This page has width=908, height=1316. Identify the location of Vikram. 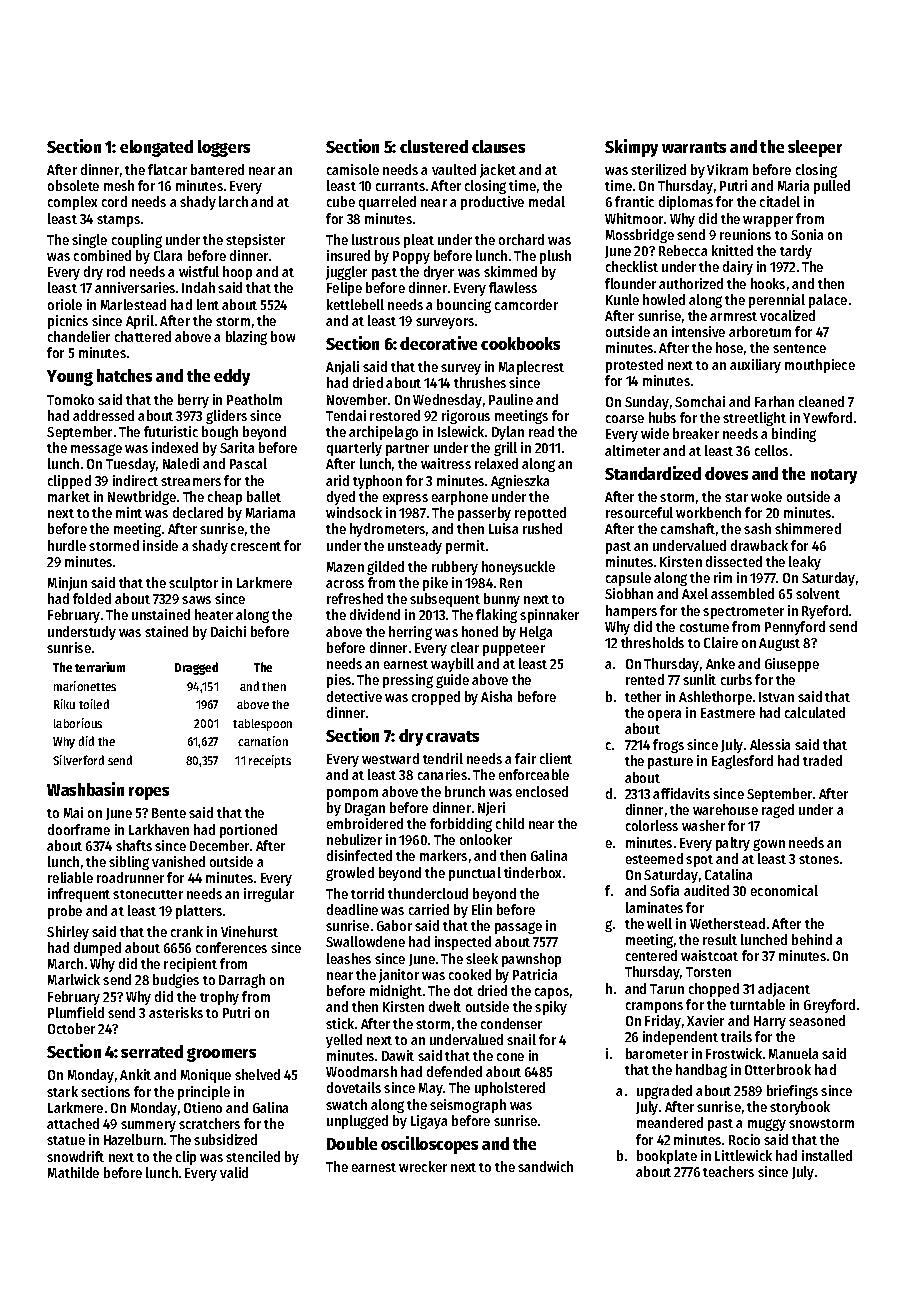
(727, 169).
